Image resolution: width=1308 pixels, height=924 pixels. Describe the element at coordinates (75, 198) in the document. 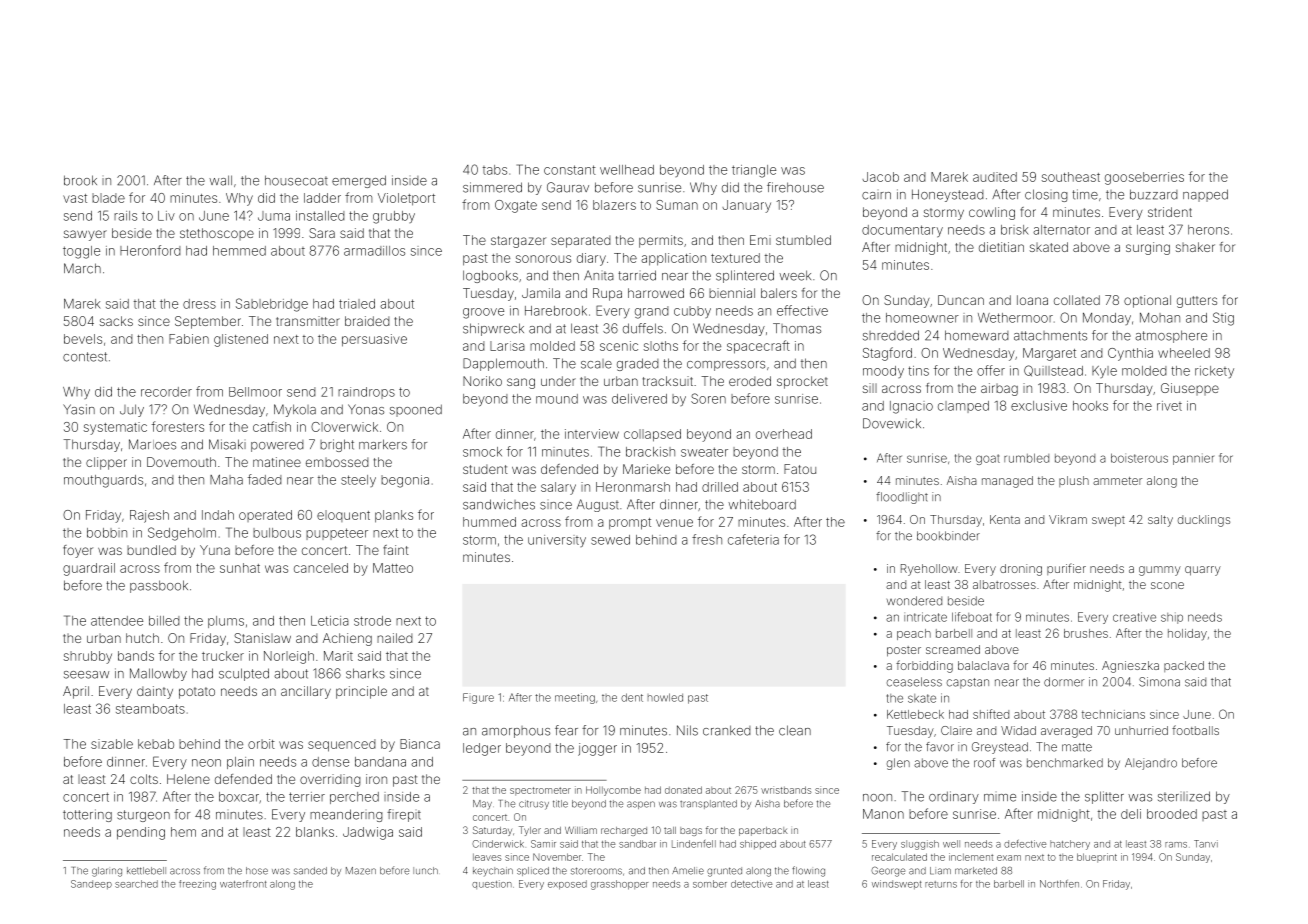

I see `vast` at that location.
